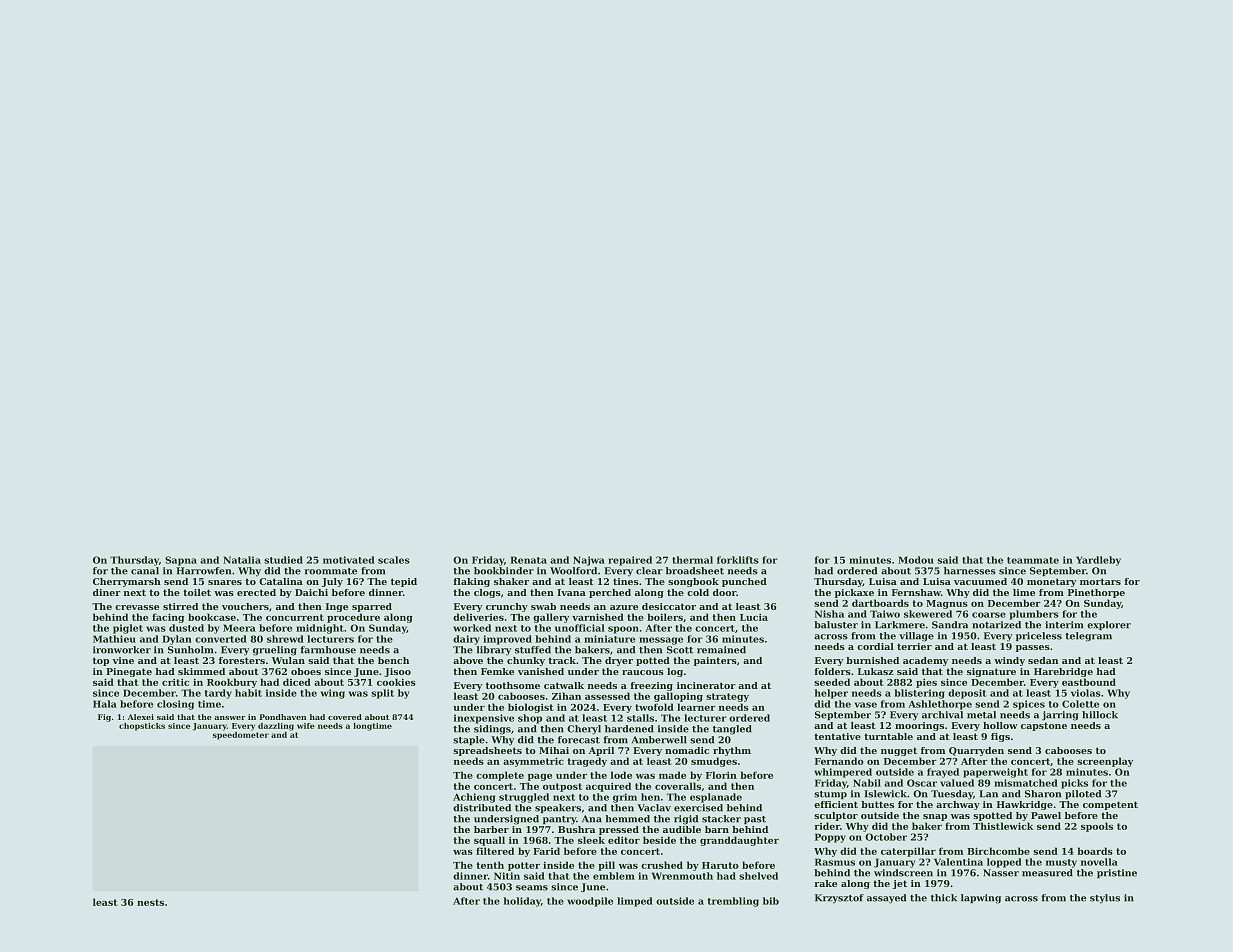 The image size is (1233, 952). What do you see at coordinates (1083, 794) in the page?
I see `piloted` at bounding box center [1083, 794].
